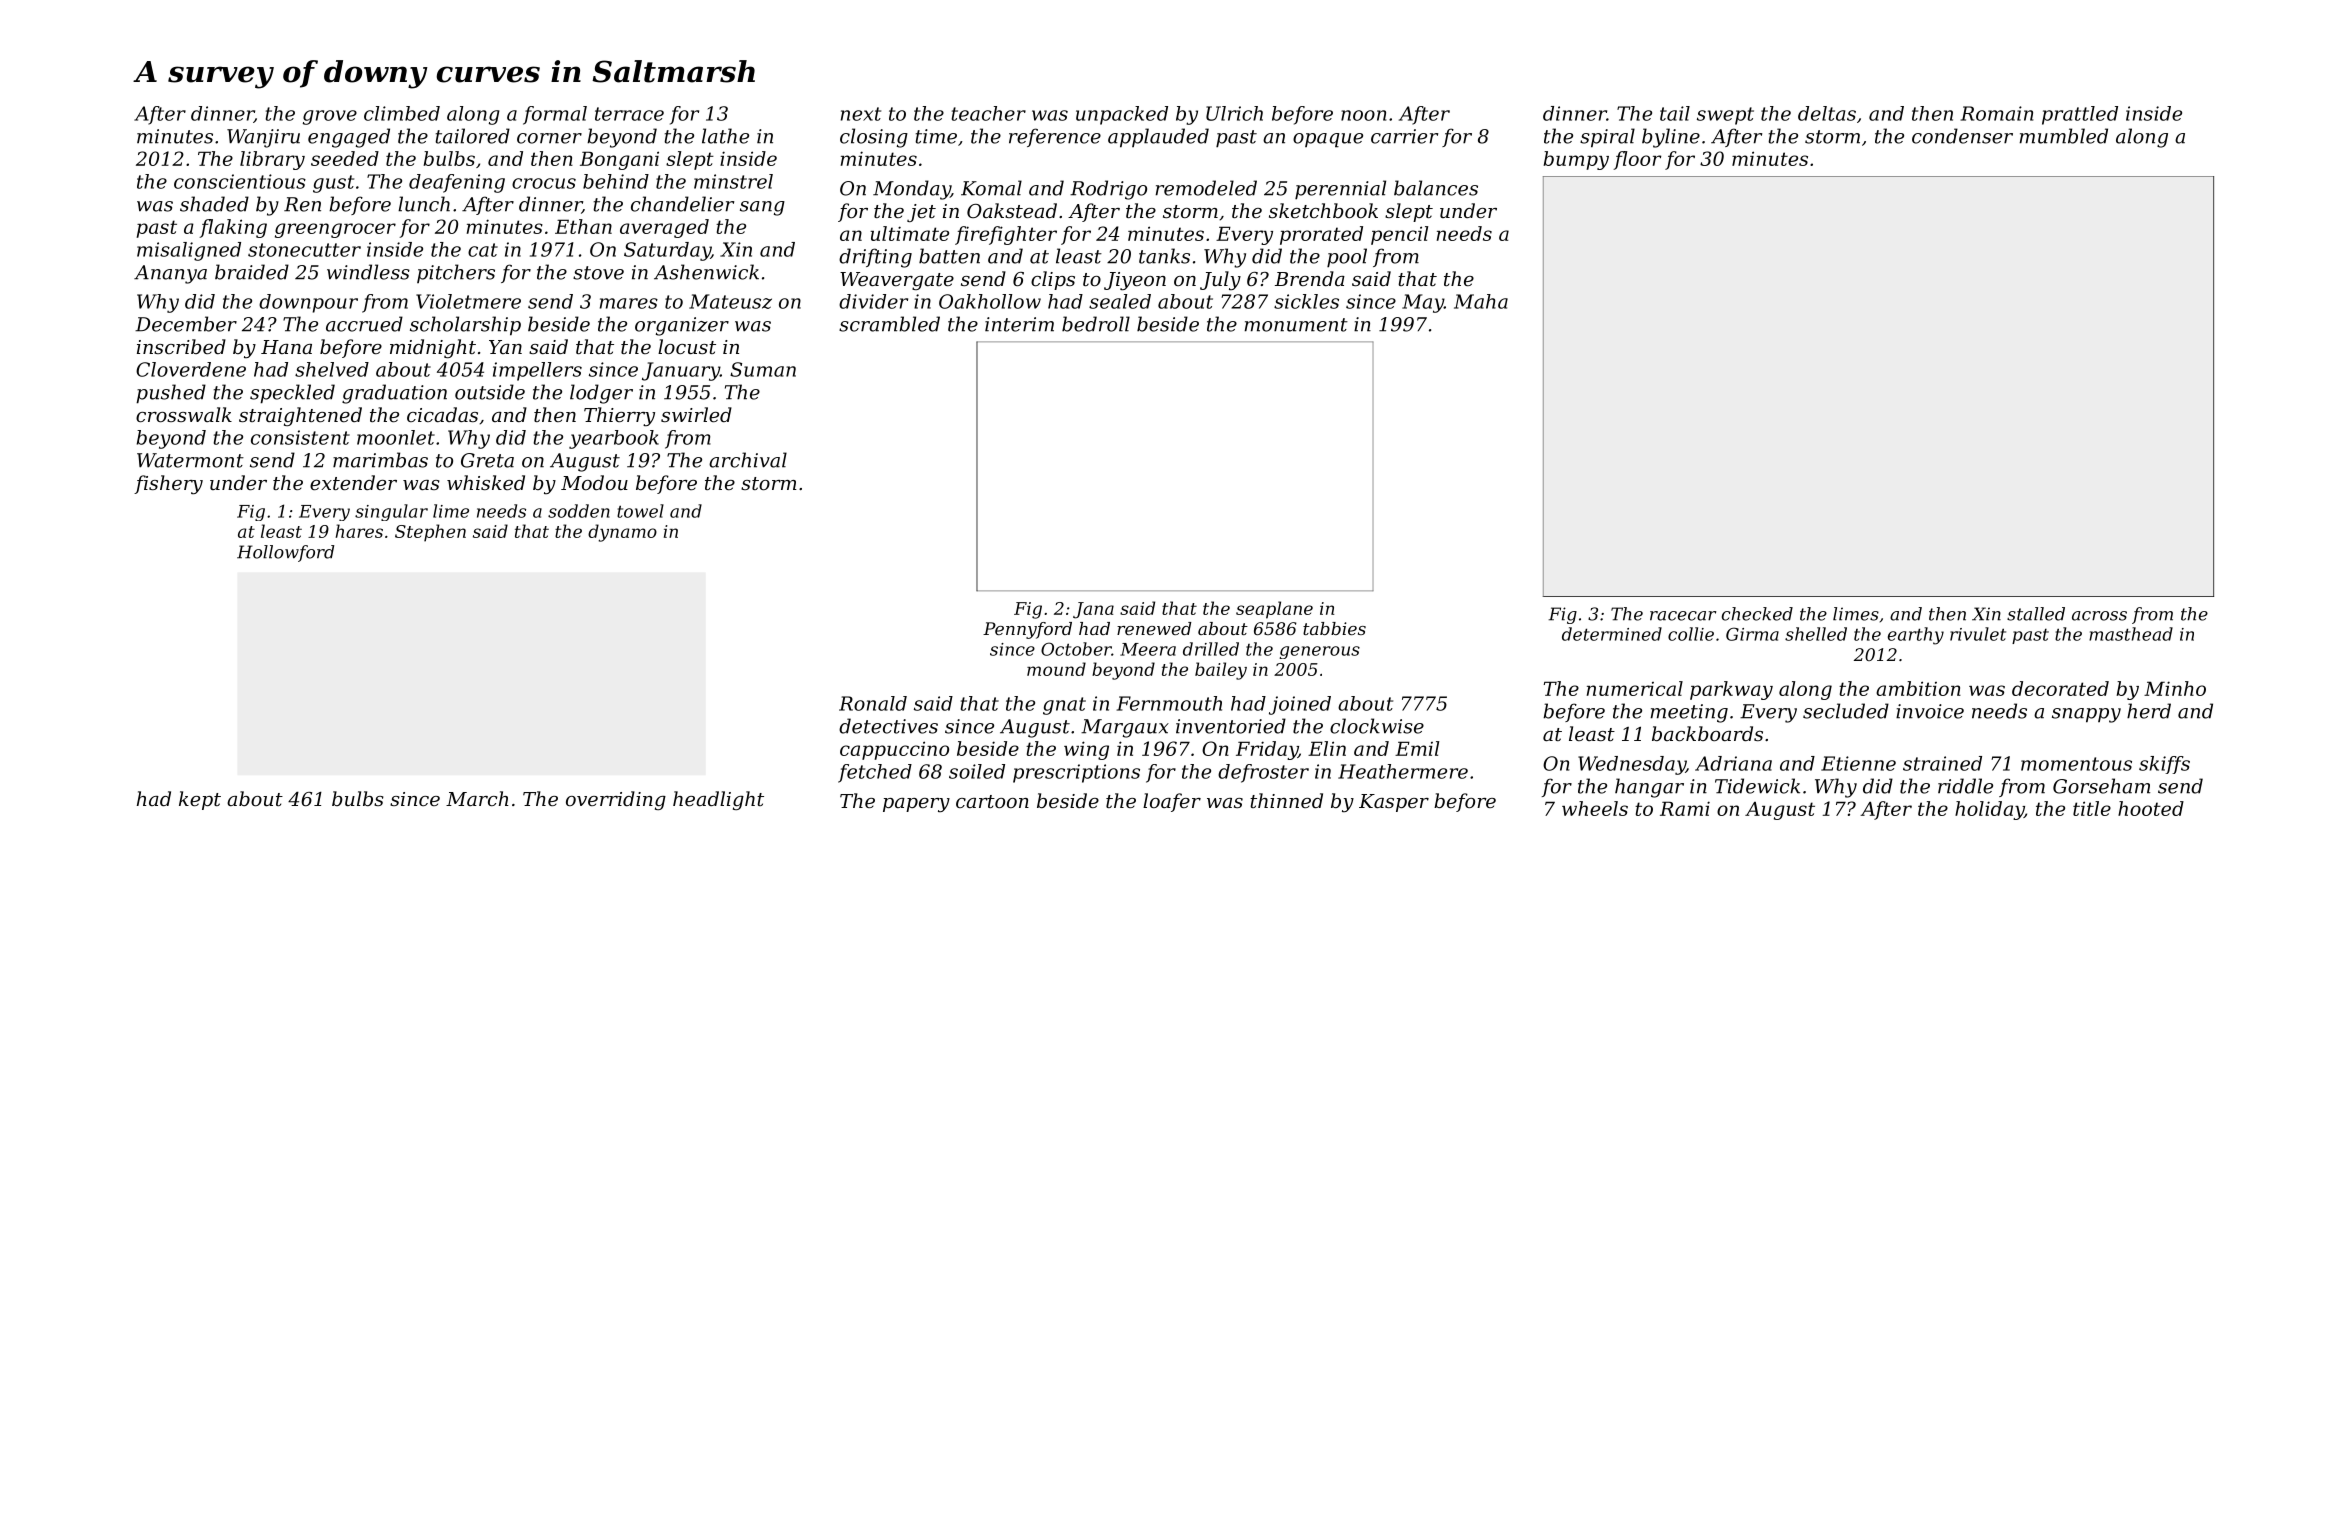  I want to click on remodeled, so click(1206, 188).
